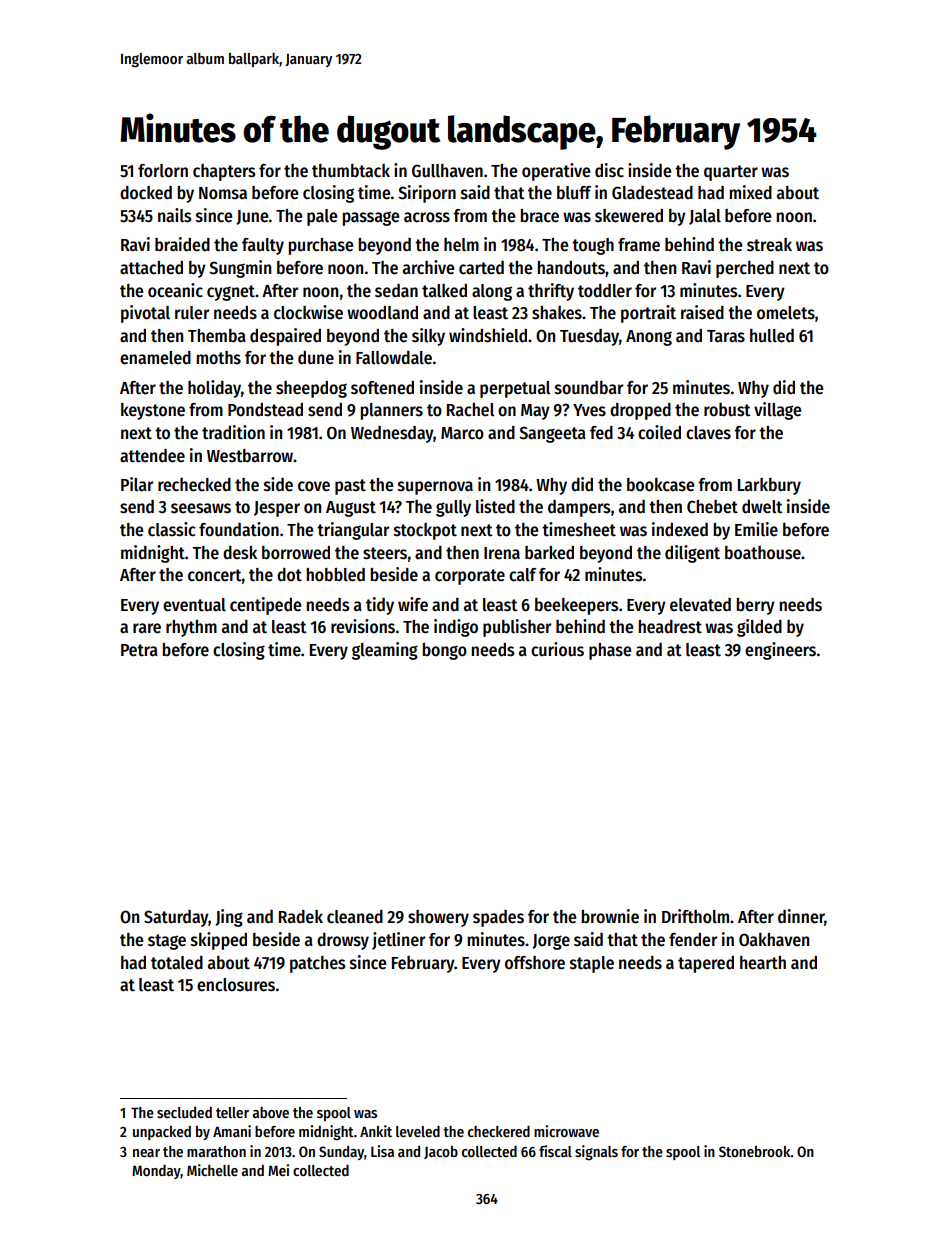 The width and height of the screenshot is (952, 1233). I want to click on woodland, so click(382, 313).
